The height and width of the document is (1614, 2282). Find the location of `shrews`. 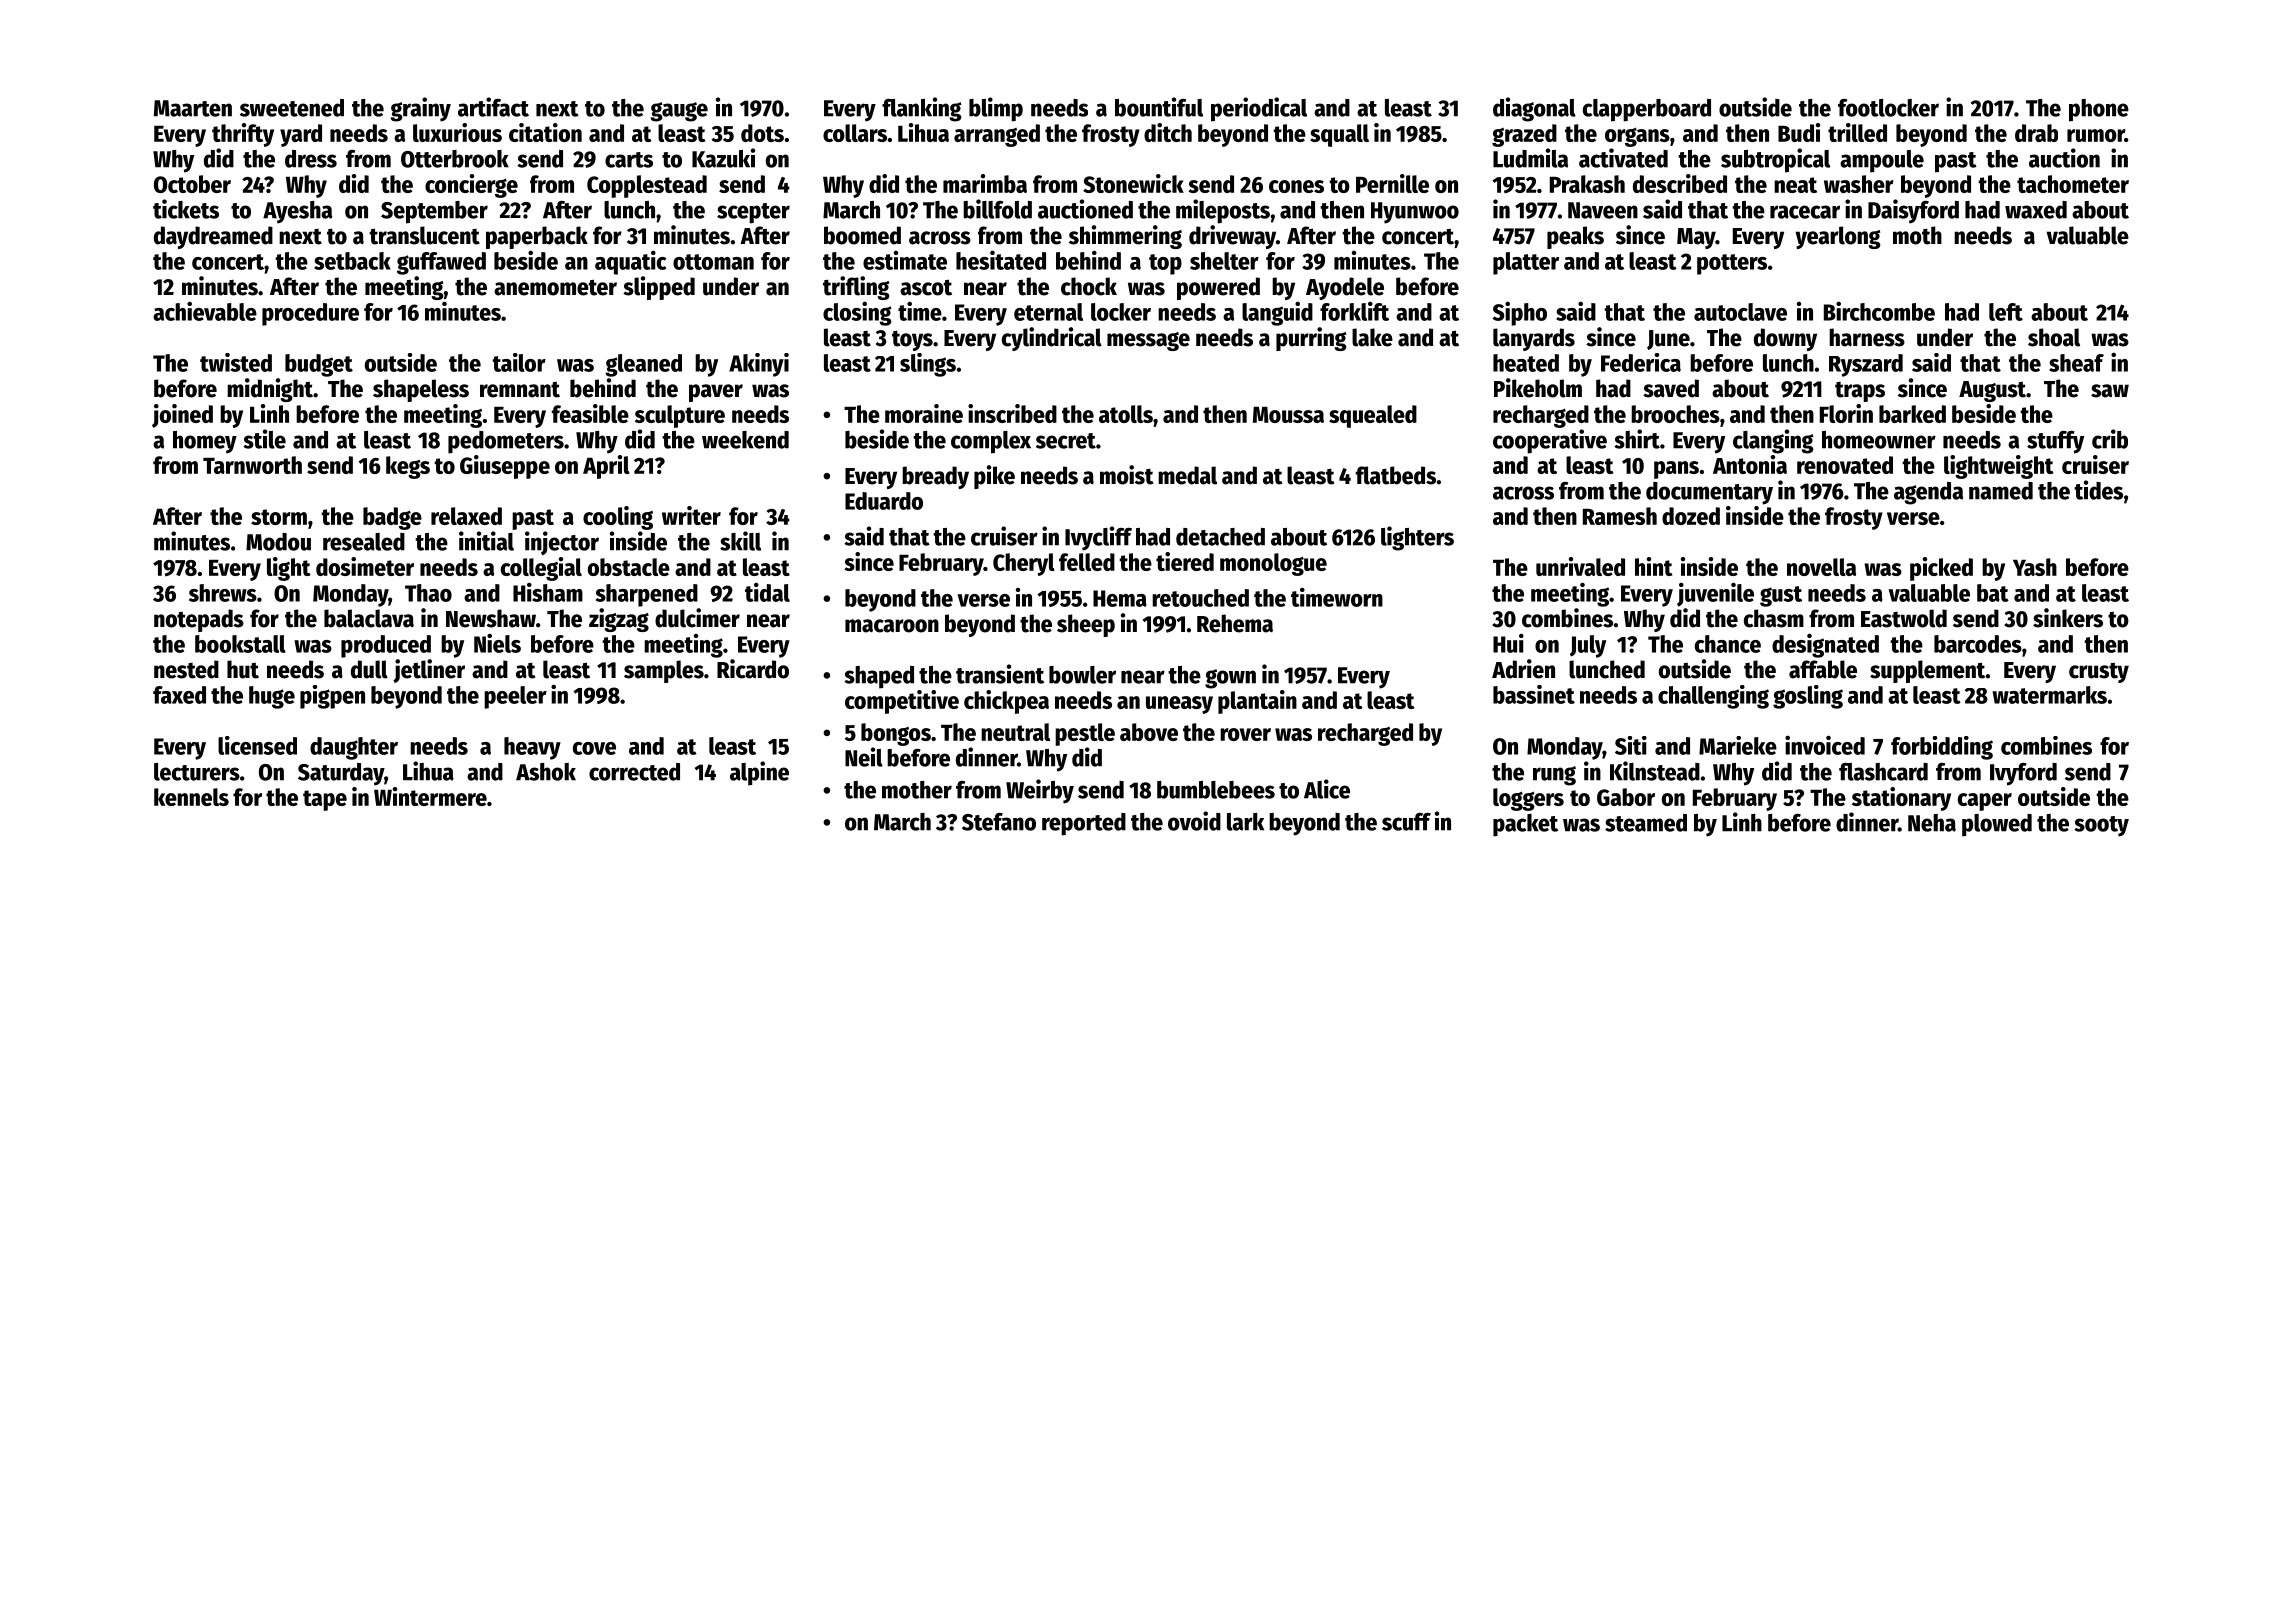

shrews is located at coordinates (223, 593).
